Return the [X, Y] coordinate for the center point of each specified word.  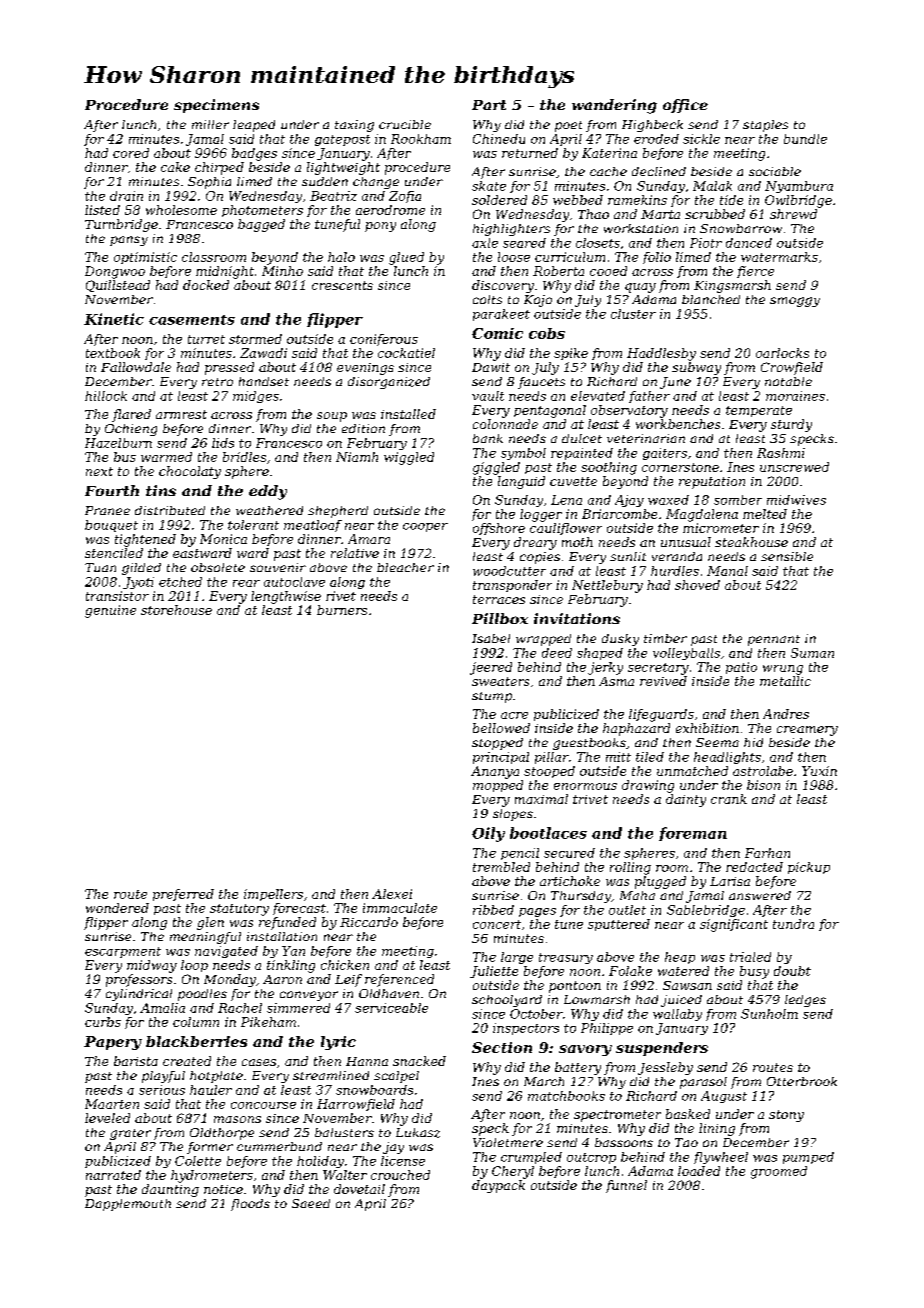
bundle [805, 139]
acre [514, 715]
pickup [809, 868]
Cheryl [513, 1172]
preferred [183, 895]
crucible [405, 124]
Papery [113, 1043]
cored [131, 153]
